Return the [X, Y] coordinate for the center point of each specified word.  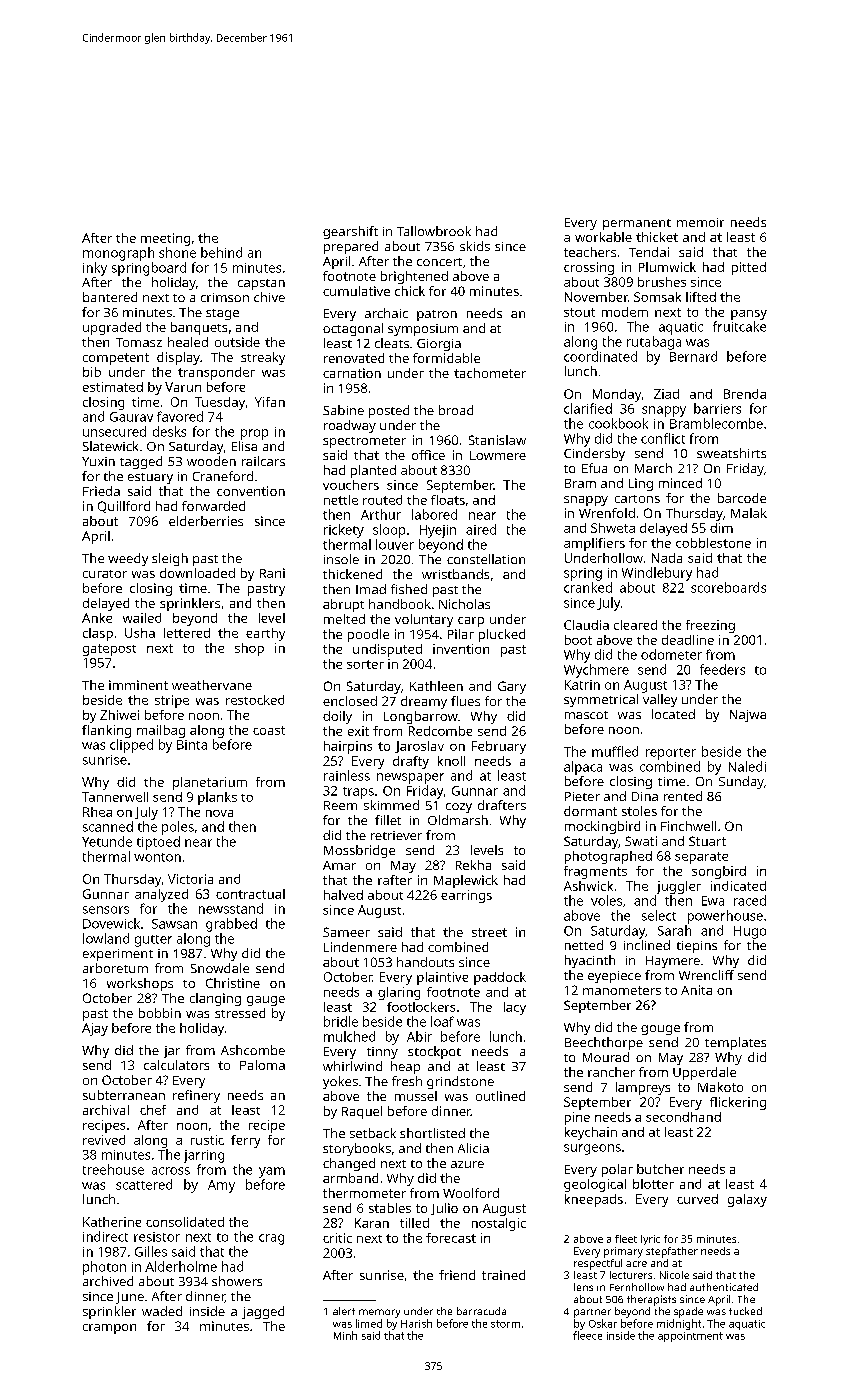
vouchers [351, 485]
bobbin [160, 1013]
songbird [719, 872]
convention [251, 491]
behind [221, 252]
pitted [749, 268]
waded [162, 1311]
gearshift [350, 232]
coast [269, 730]
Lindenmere [360, 947]
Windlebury [657, 574]
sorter [365, 664]
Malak [749, 513]
